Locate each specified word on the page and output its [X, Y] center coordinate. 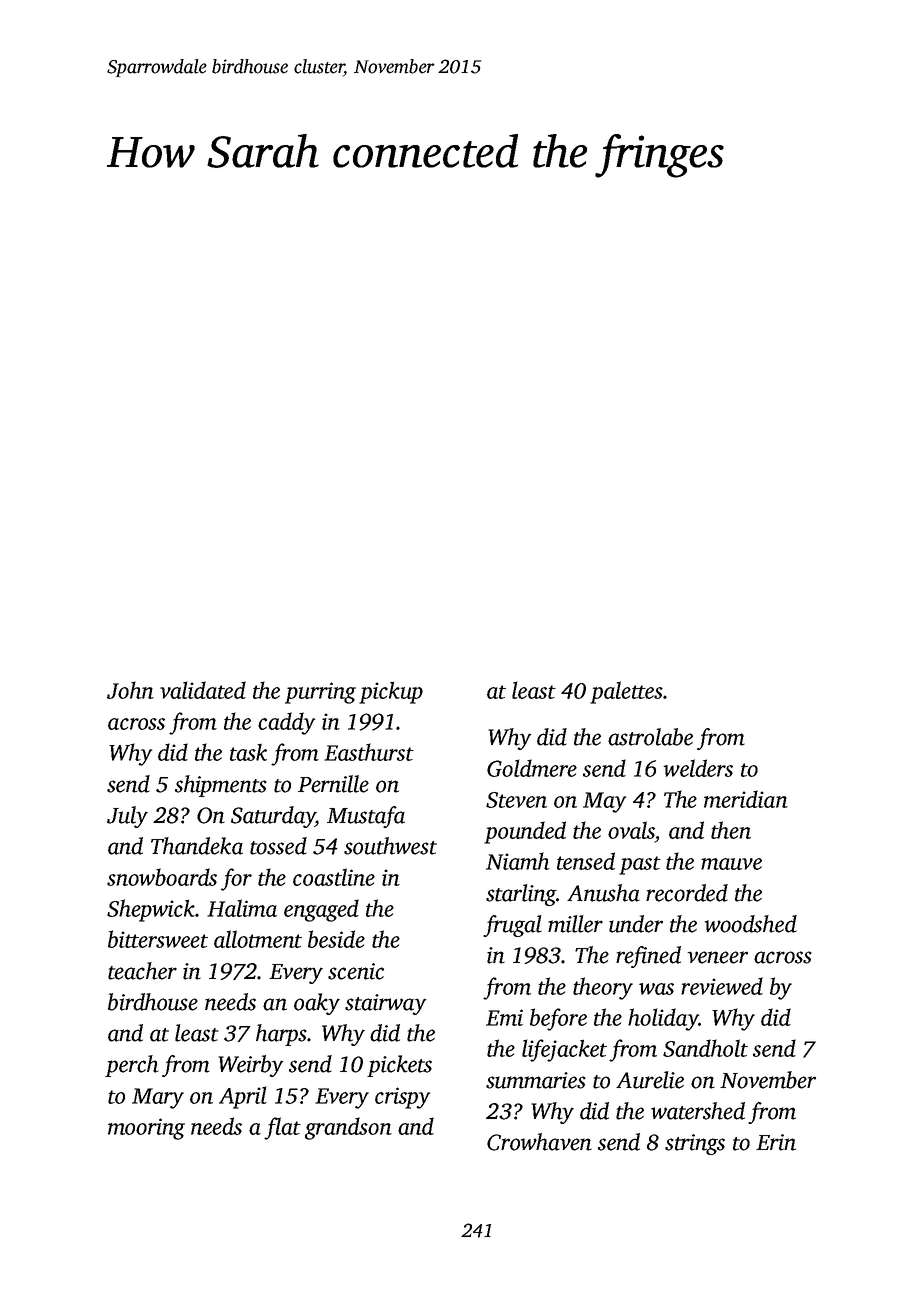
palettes [626, 692]
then [731, 830]
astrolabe [650, 737]
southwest [390, 846]
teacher [142, 971]
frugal [512, 926]
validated [203, 690]
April [243, 1097]
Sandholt [705, 1048]
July [127, 817]
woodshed [751, 924]
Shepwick [151, 910]
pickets [399, 1066]
